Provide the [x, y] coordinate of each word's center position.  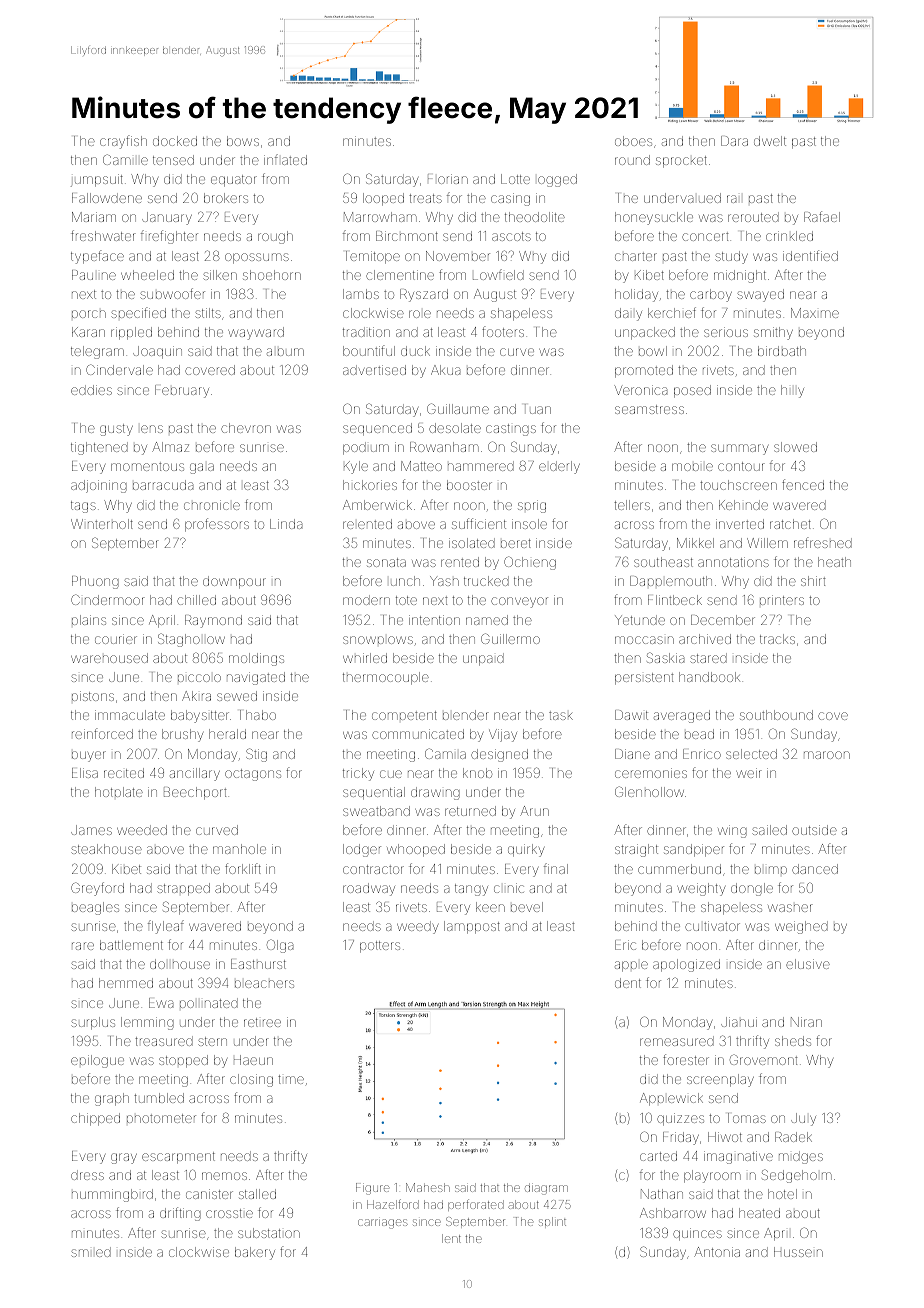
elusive [808, 964]
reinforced [102, 733]
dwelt [770, 141]
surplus [93, 1023]
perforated [476, 1205]
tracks [777, 639]
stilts [208, 313]
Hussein [798, 1252]
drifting [180, 1214]
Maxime [815, 313]
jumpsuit [97, 180]
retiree [262, 1022]
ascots [511, 236]
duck [415, 351]
